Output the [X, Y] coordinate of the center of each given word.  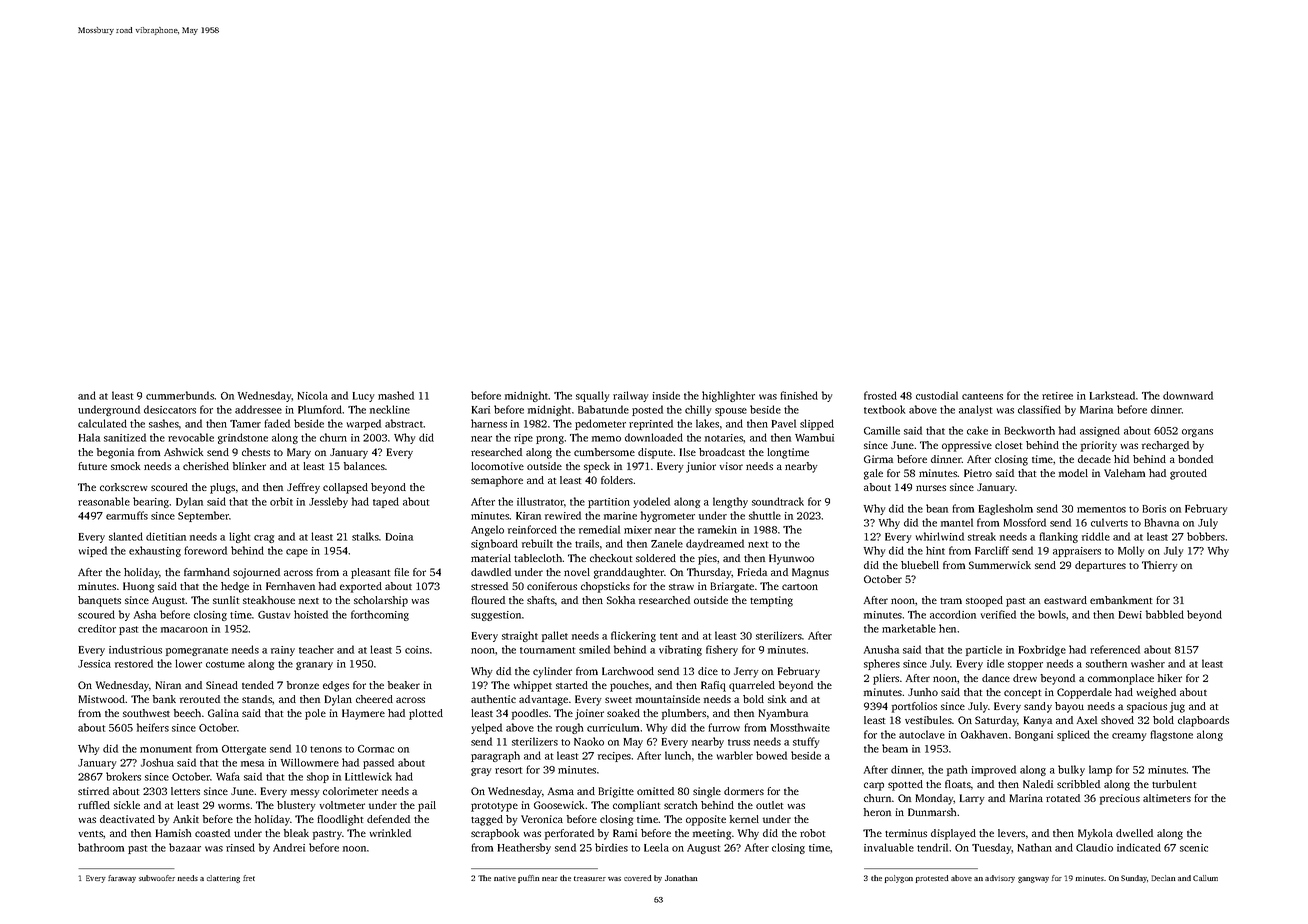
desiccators [170, 409]
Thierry [1160, 566]
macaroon [184, 630]
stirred [93, 791]
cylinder [552, 672]
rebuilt [537, 543]
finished [799, 395]
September [203, 516]
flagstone [1171, 735]
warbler [735, 755]
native [505, 878]
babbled [1165, 614]
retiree [1057, 396]
